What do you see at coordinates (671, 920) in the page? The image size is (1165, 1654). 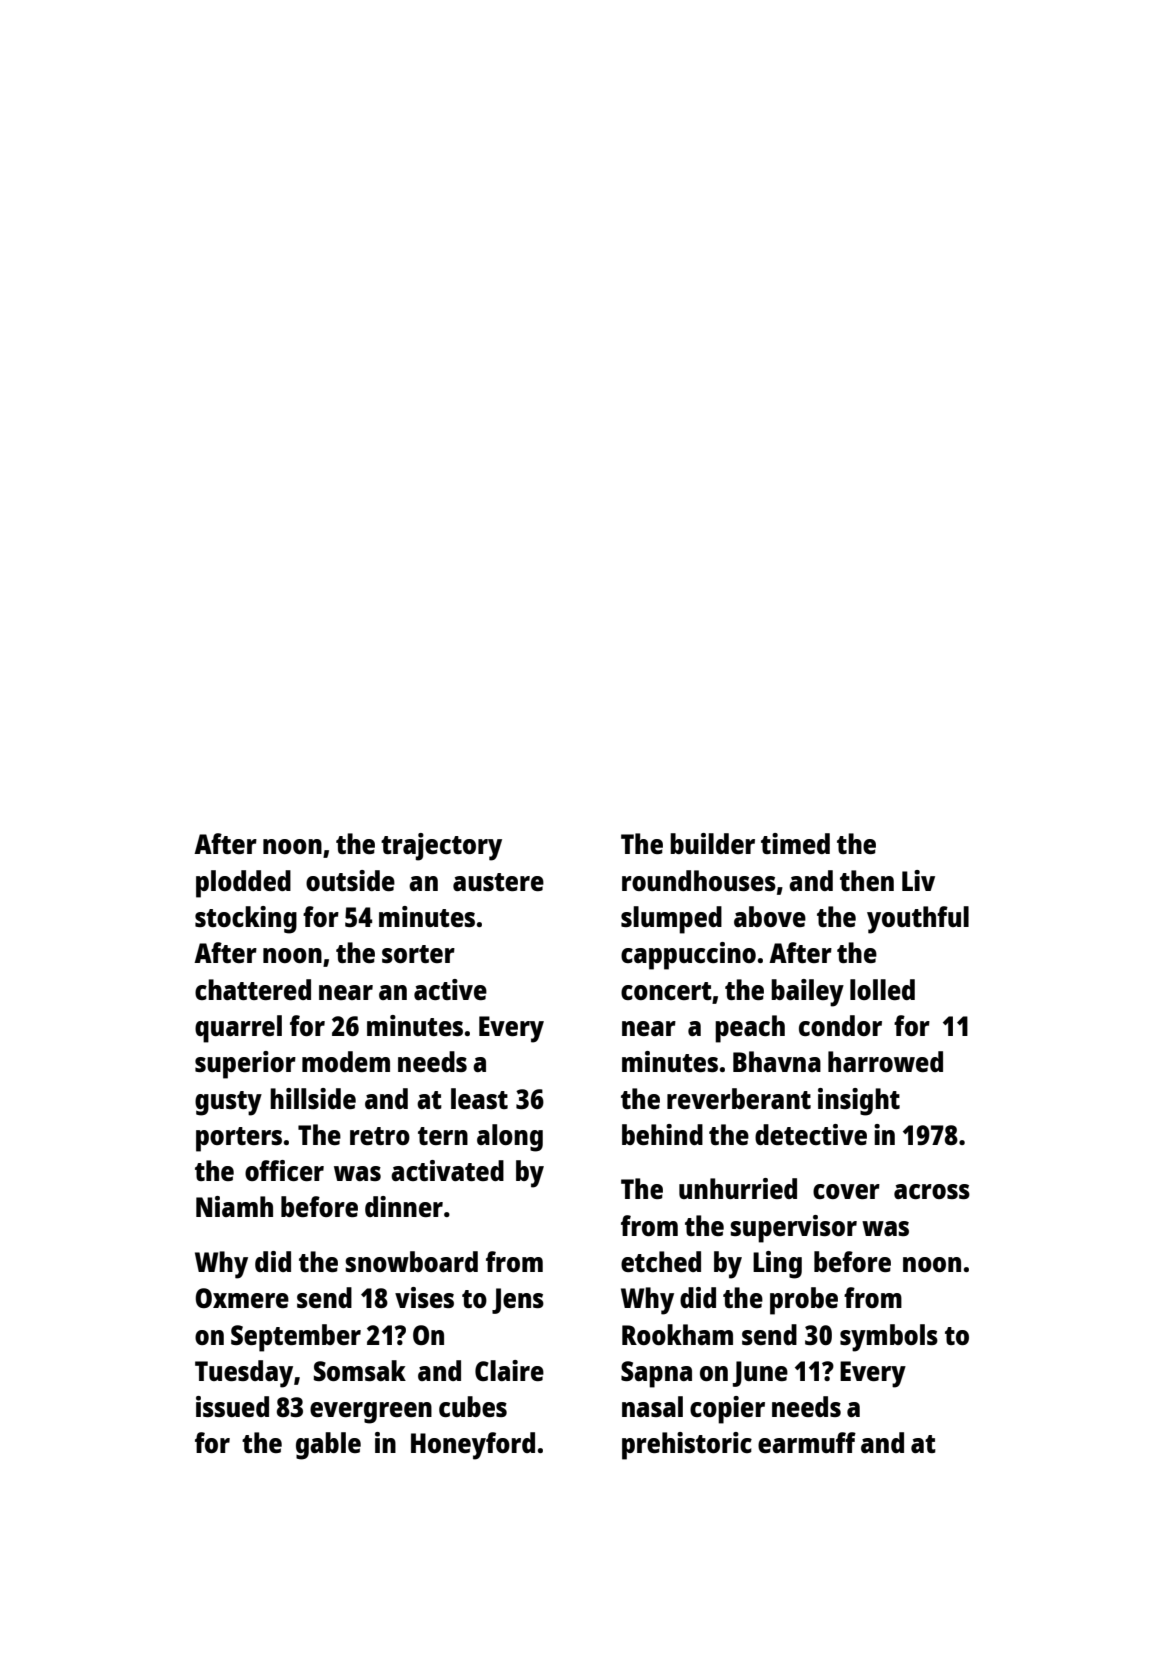 I see `slumped` at bounding box center [671, 920].
